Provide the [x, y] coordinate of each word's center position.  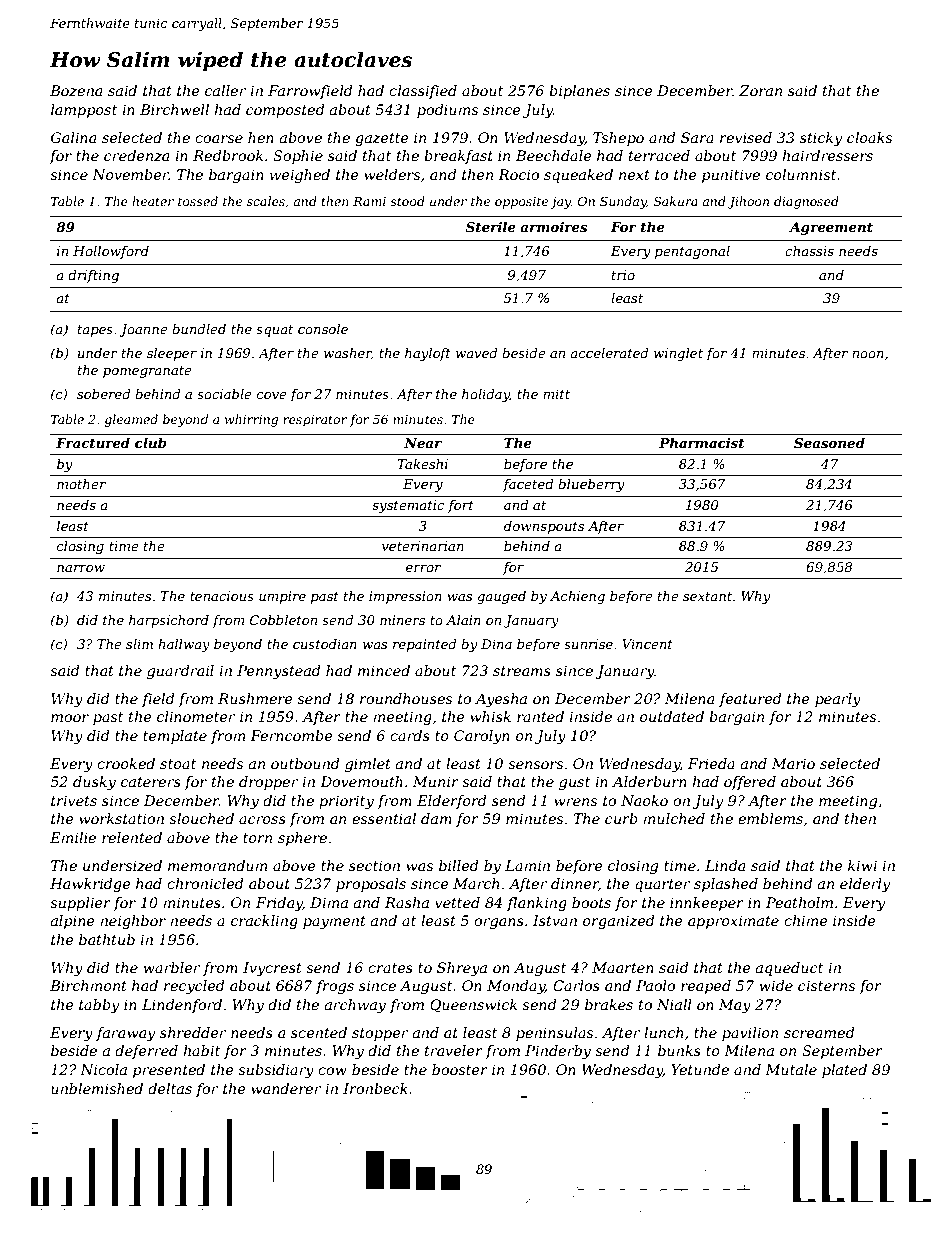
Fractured [93, 443]
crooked [126, 763]
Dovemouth [361, 781]
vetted [457, 902]
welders [392, 174]
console [323, 329]
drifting [93, 276]
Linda [725, 865]
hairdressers [827, 155]
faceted [528, 485]
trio [623, 275]
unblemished [97, 1088]
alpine [73, 922]
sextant [707, 596]
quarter [662, 885]
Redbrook [228, 155]
